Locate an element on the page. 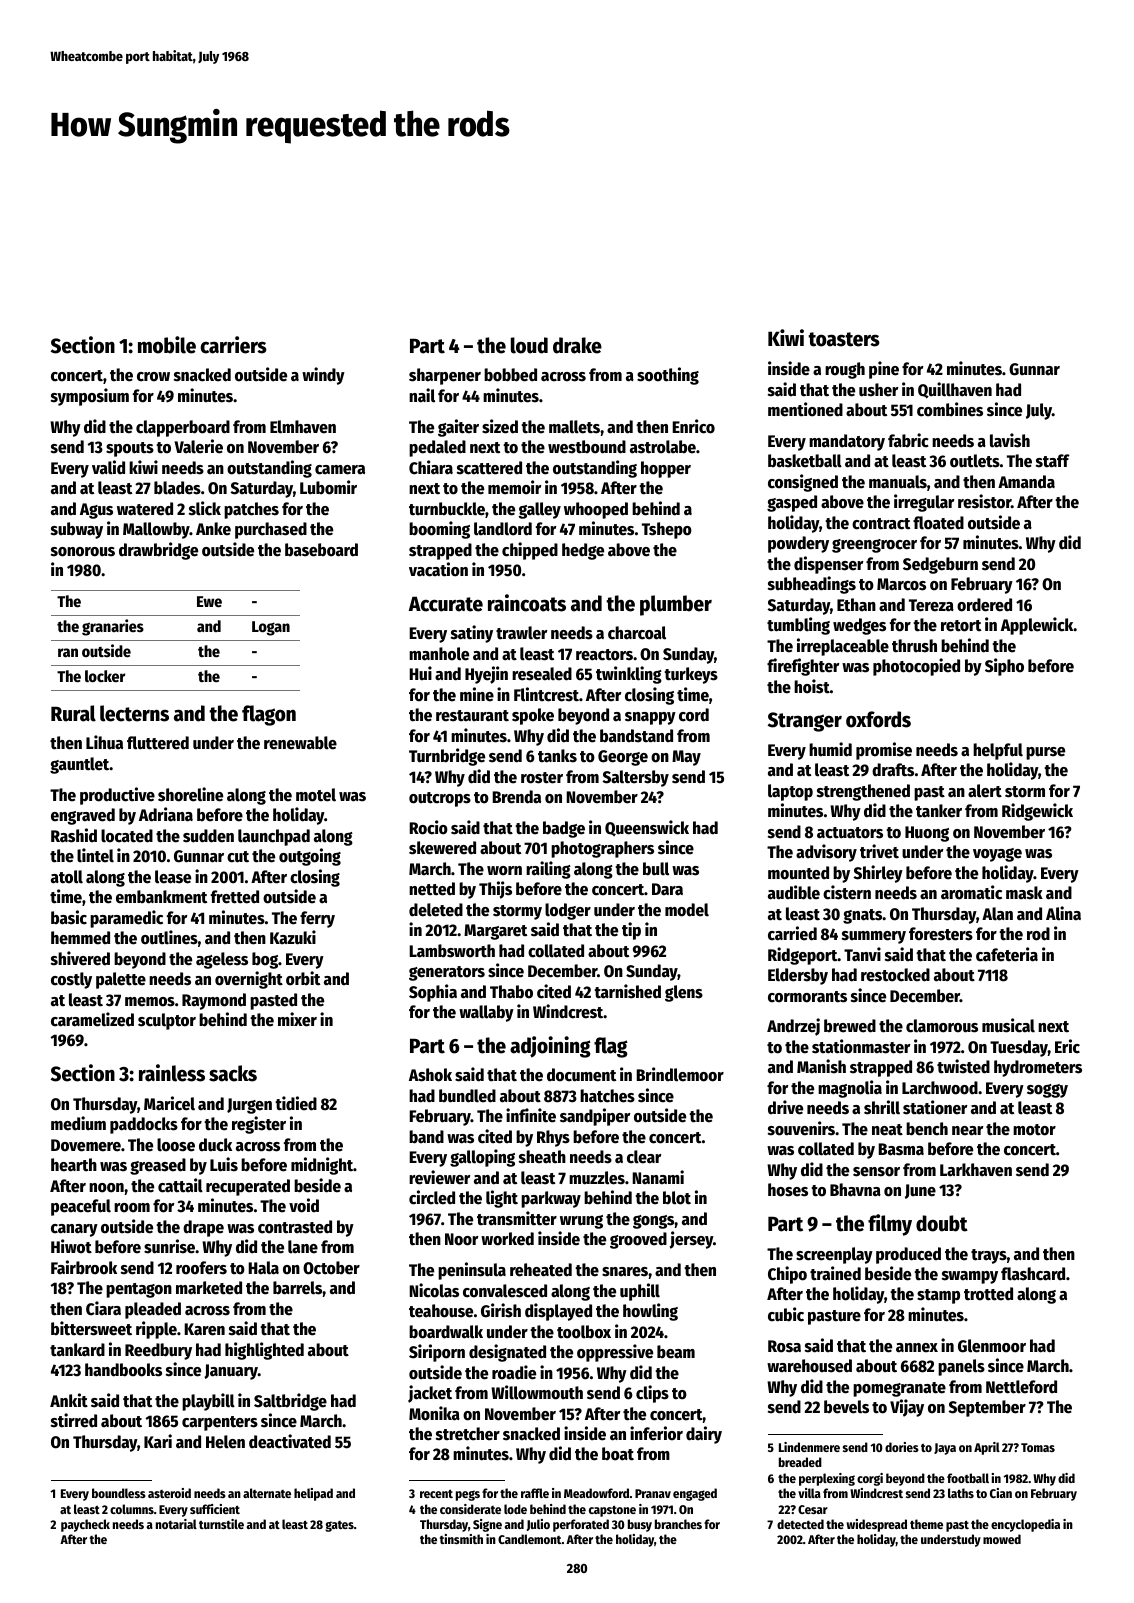 The image size is (1134, 1603). windy is located at coordinates (323, 376).
